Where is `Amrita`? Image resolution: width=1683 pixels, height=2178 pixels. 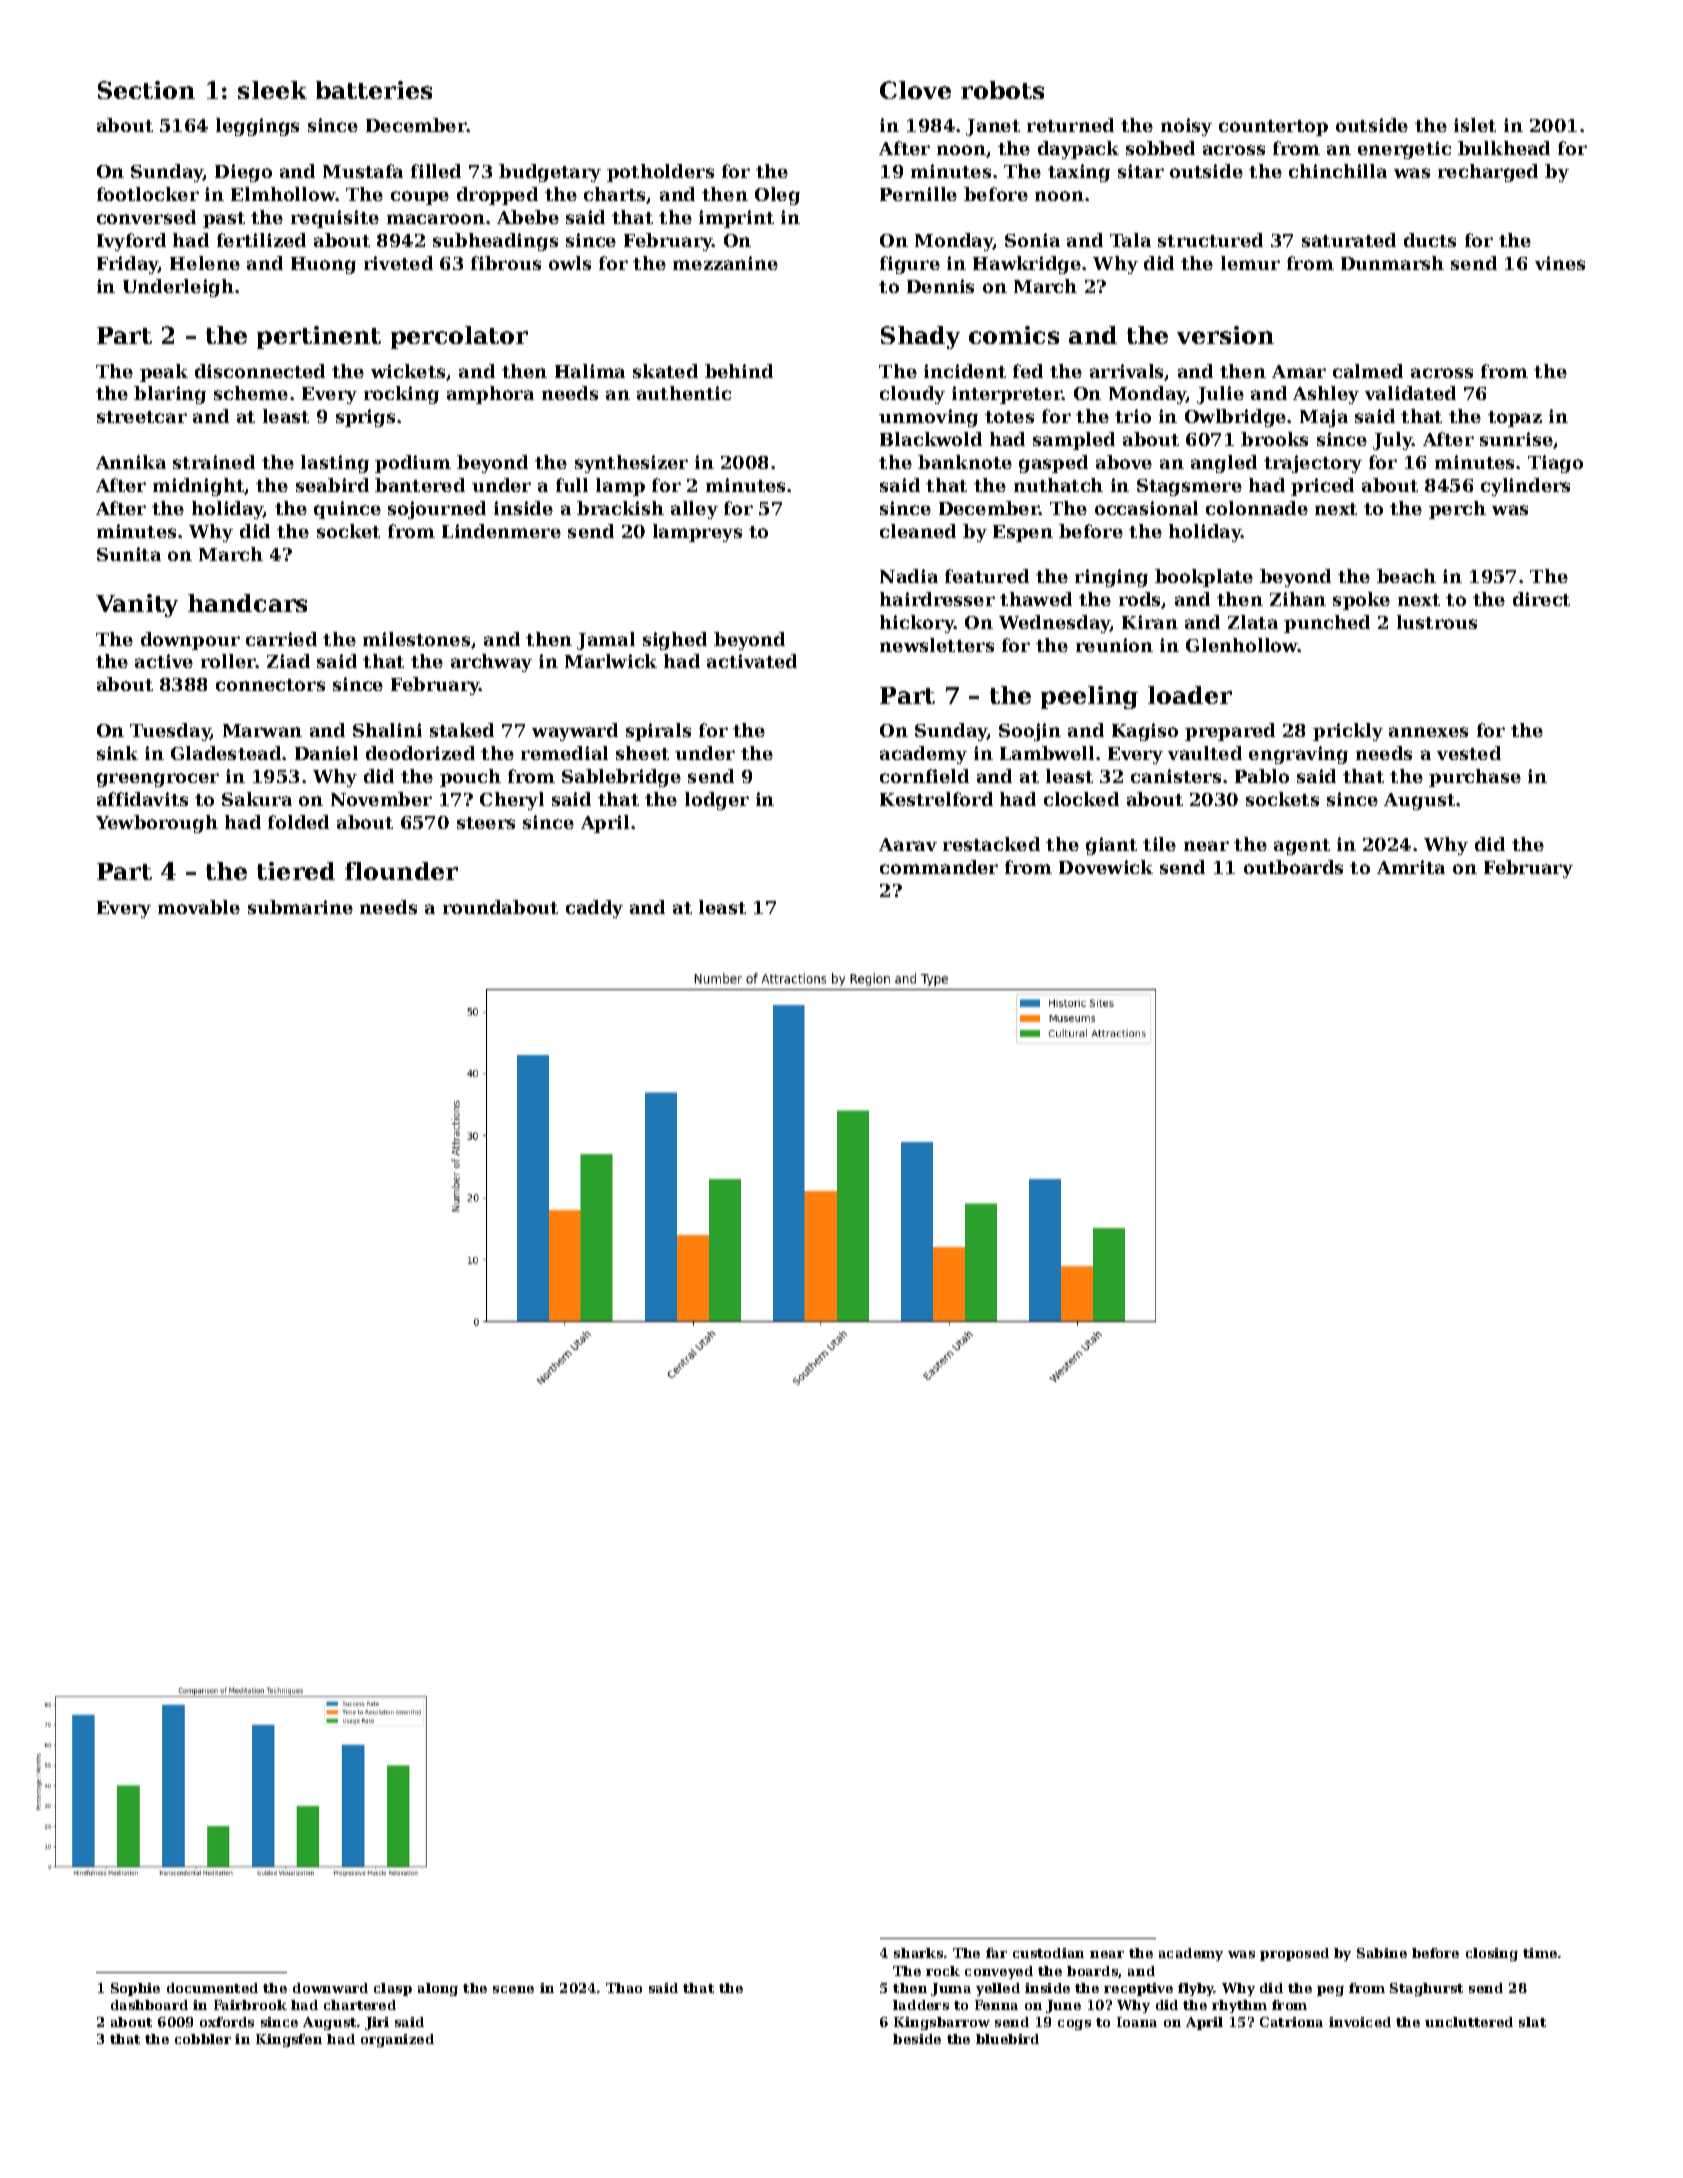
Amrita is located at coordinates (1411, 867).
